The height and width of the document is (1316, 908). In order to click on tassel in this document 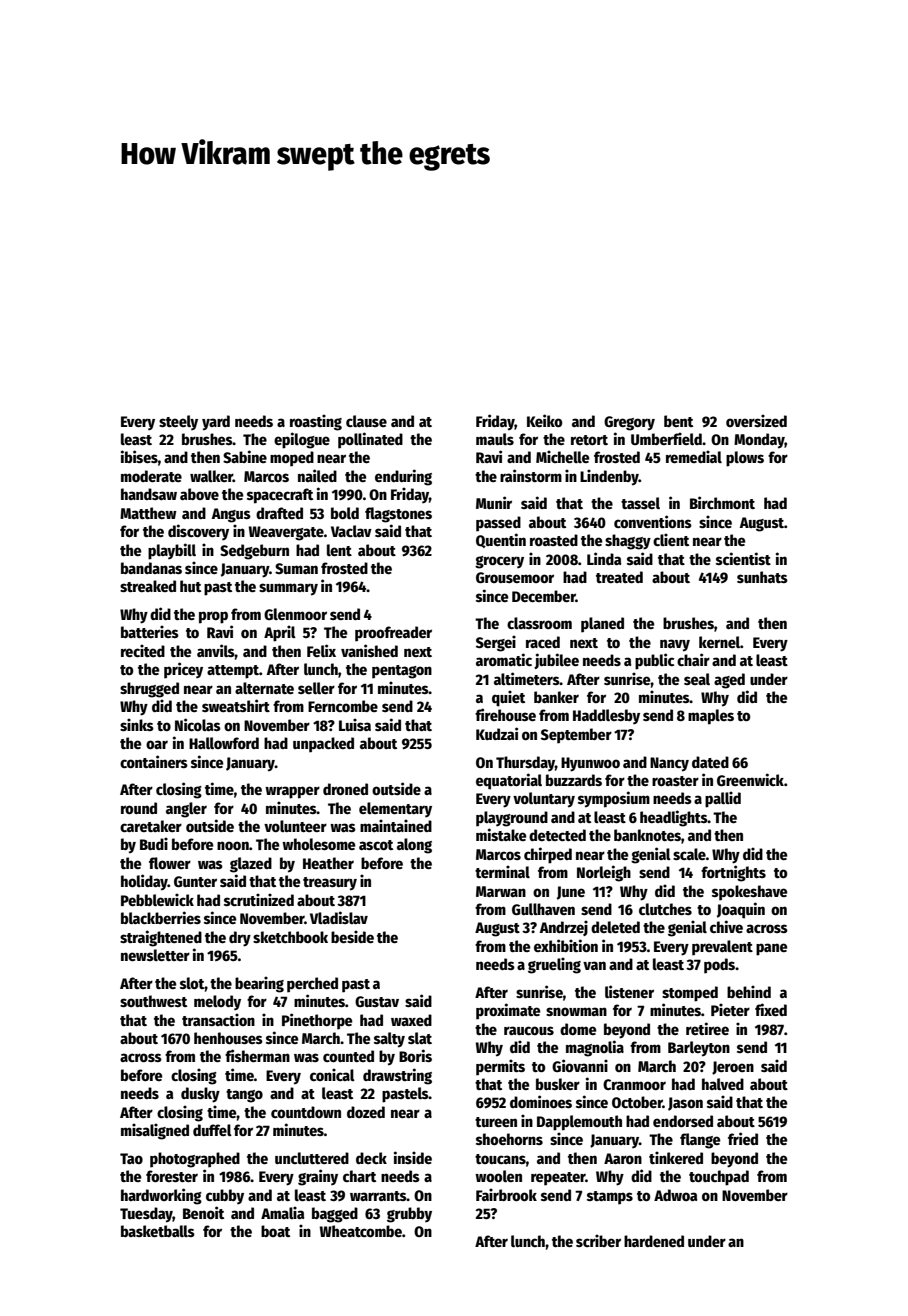, I will do `click(640, 503)`.
